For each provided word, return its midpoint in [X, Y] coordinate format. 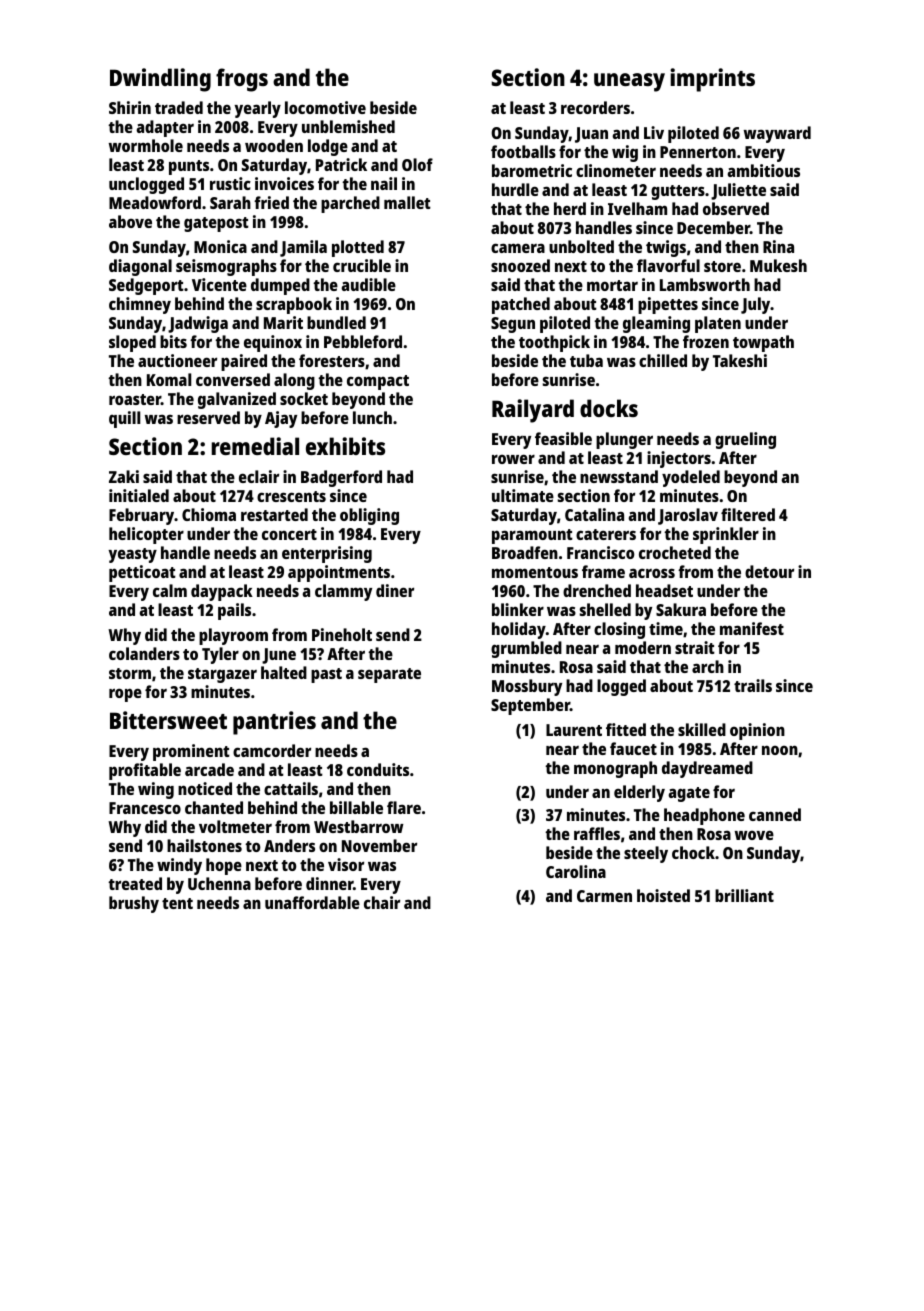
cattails [291, 788]
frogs [242, 80]
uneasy [629, 82]
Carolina [576, 871]
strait [695, 647]
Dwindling [160, 80]
